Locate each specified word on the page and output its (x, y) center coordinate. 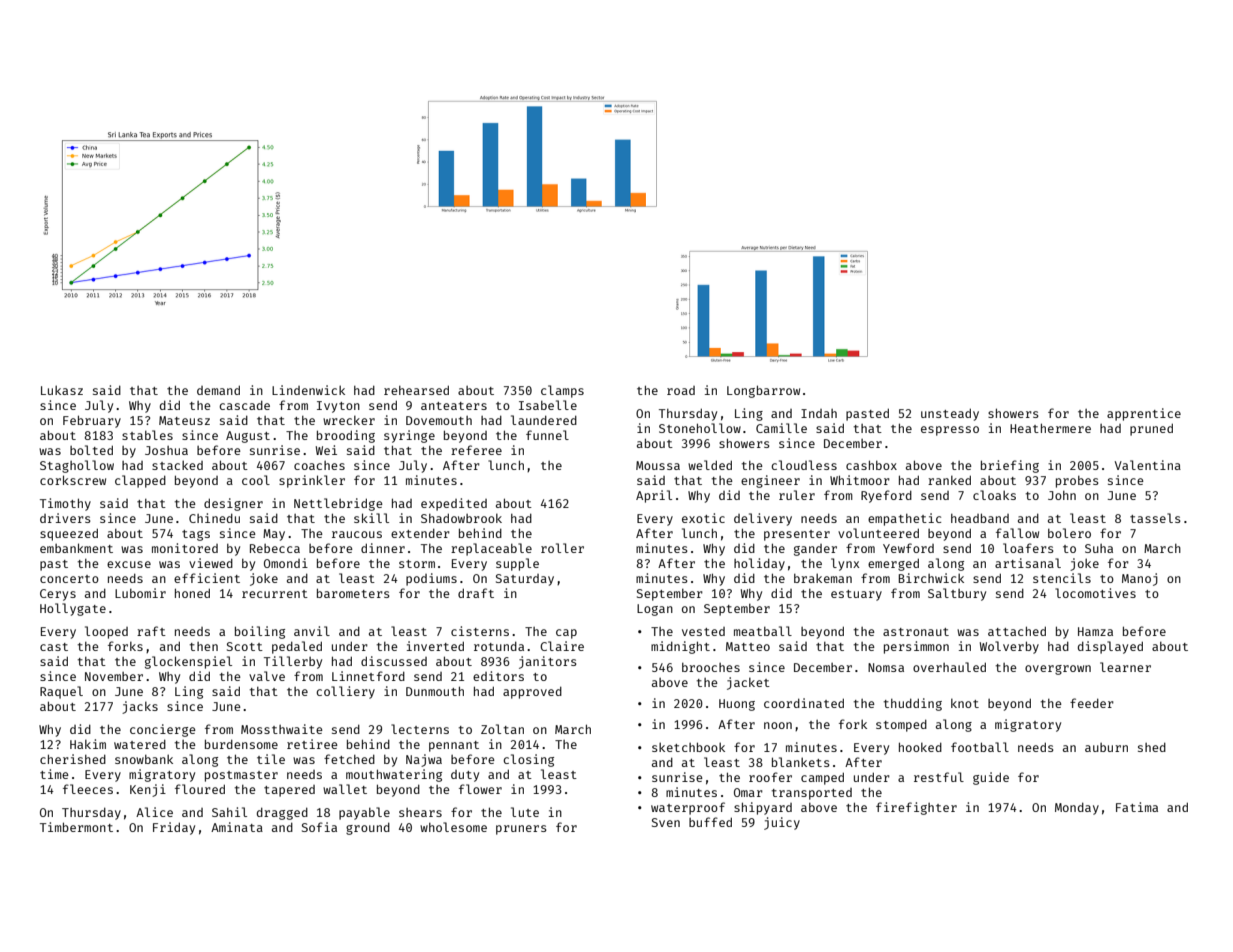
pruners (521, 830)
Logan (655, 610)
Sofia (319, 827)
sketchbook (688, 747)
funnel (547, 435)
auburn (1106, 747)
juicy (782, 823)
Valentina (1148, 465)
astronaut (916, 632)
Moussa (658, 465)
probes (1077, 482)
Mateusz (184, 420)
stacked (177, 465)
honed (192, 593)
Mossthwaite (282, 729)
